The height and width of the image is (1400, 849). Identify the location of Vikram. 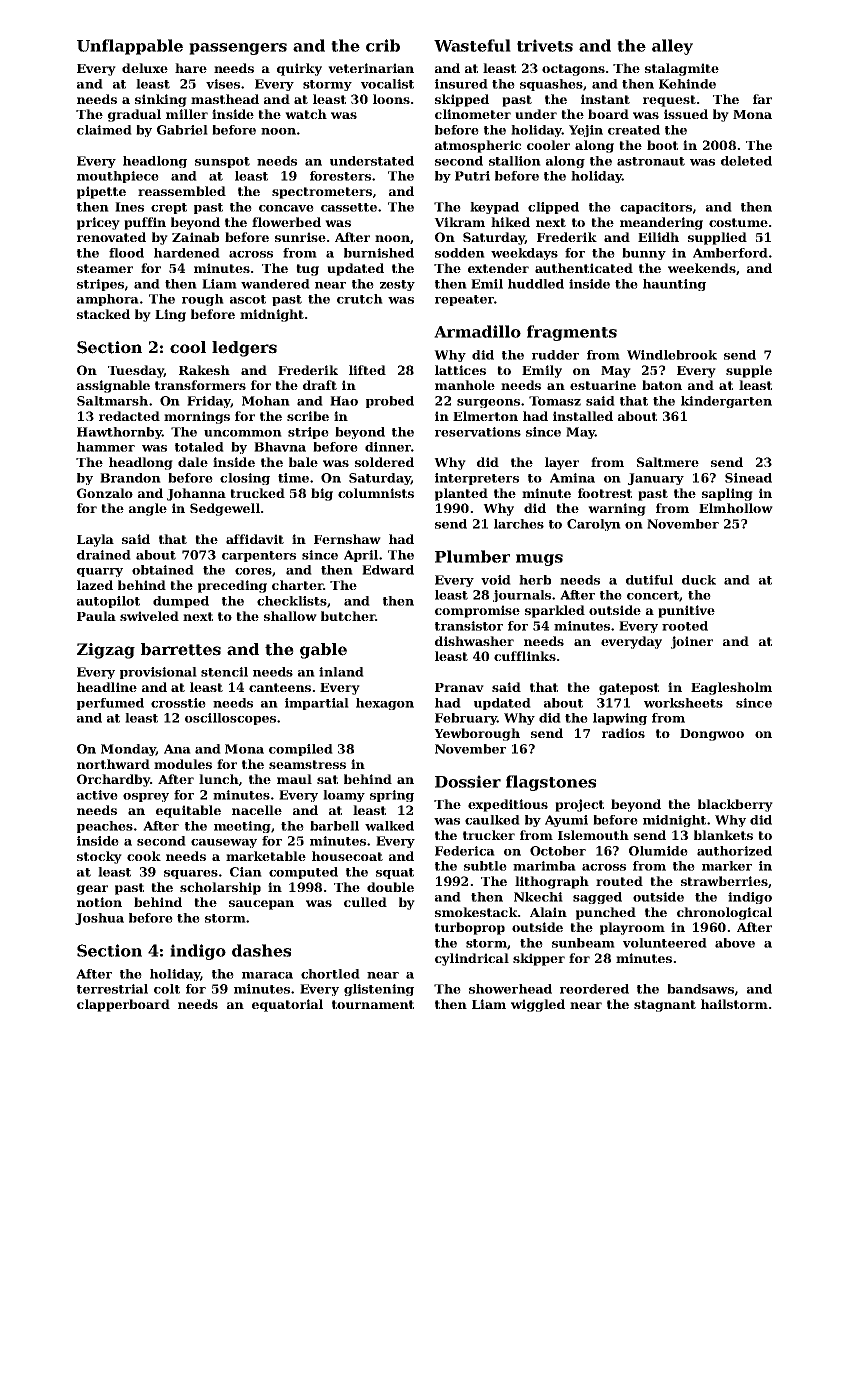
(459, 222).
